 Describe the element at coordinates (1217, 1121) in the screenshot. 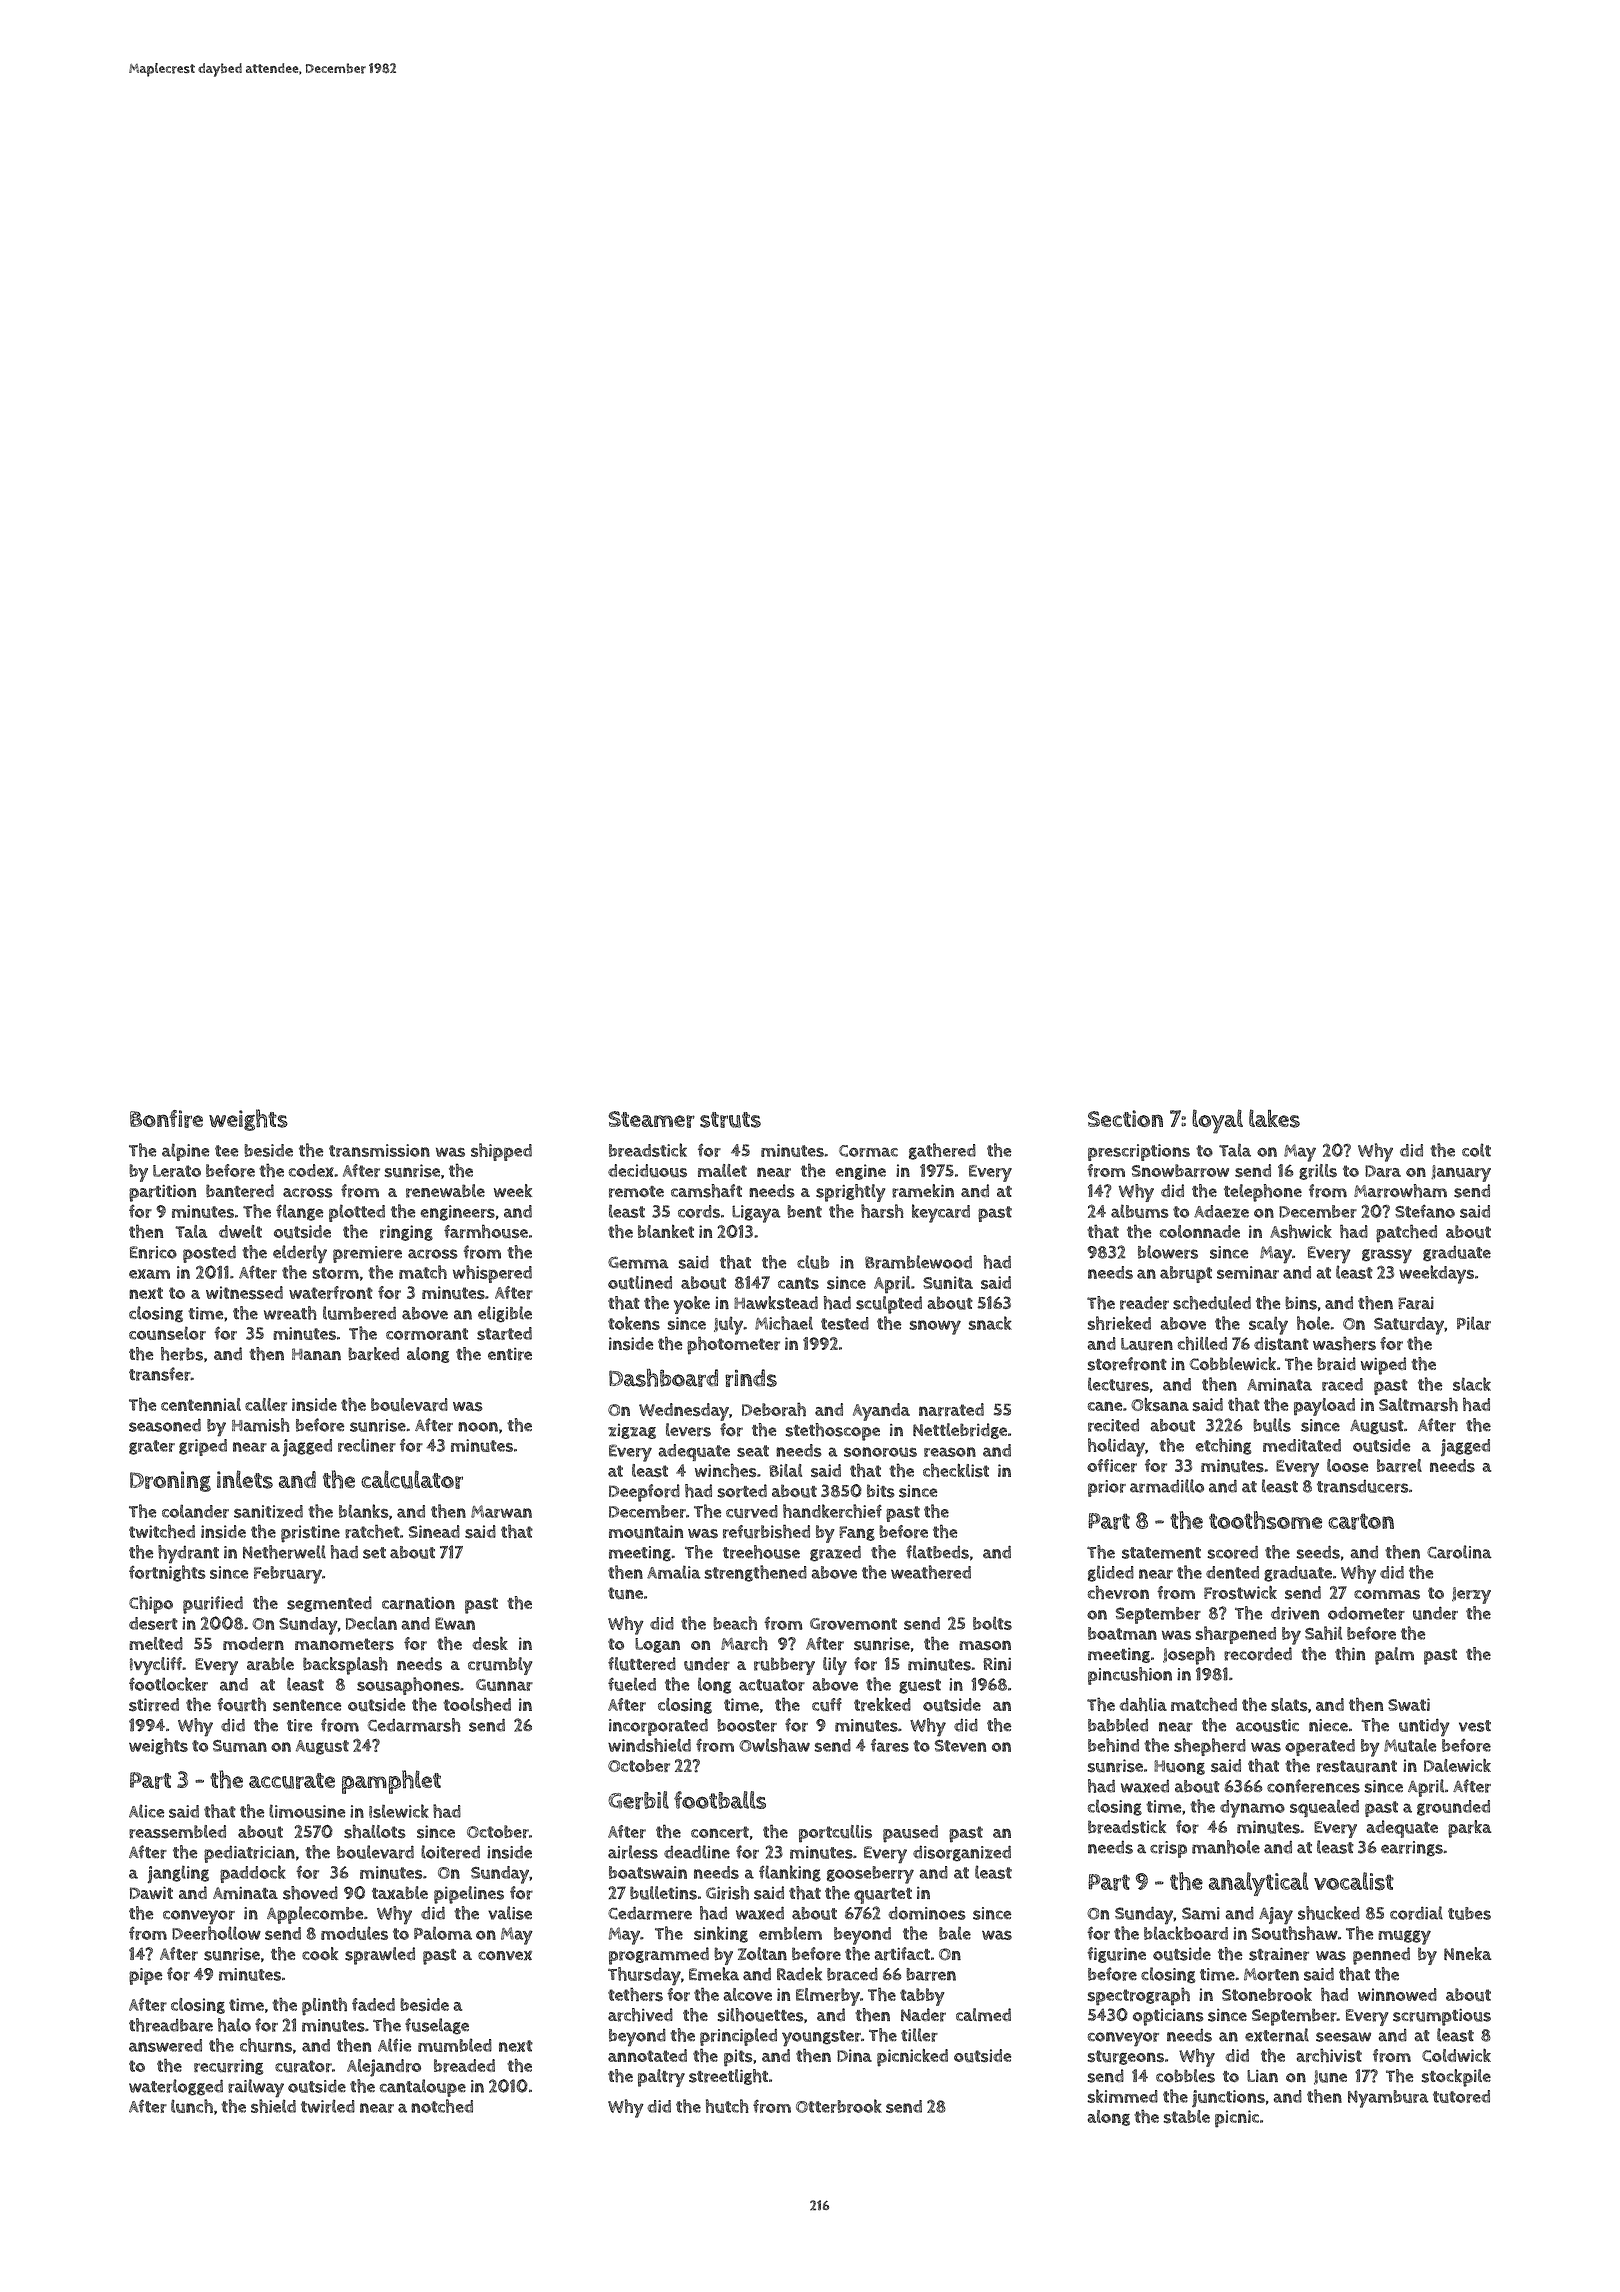

I see `loyal` at that location.
